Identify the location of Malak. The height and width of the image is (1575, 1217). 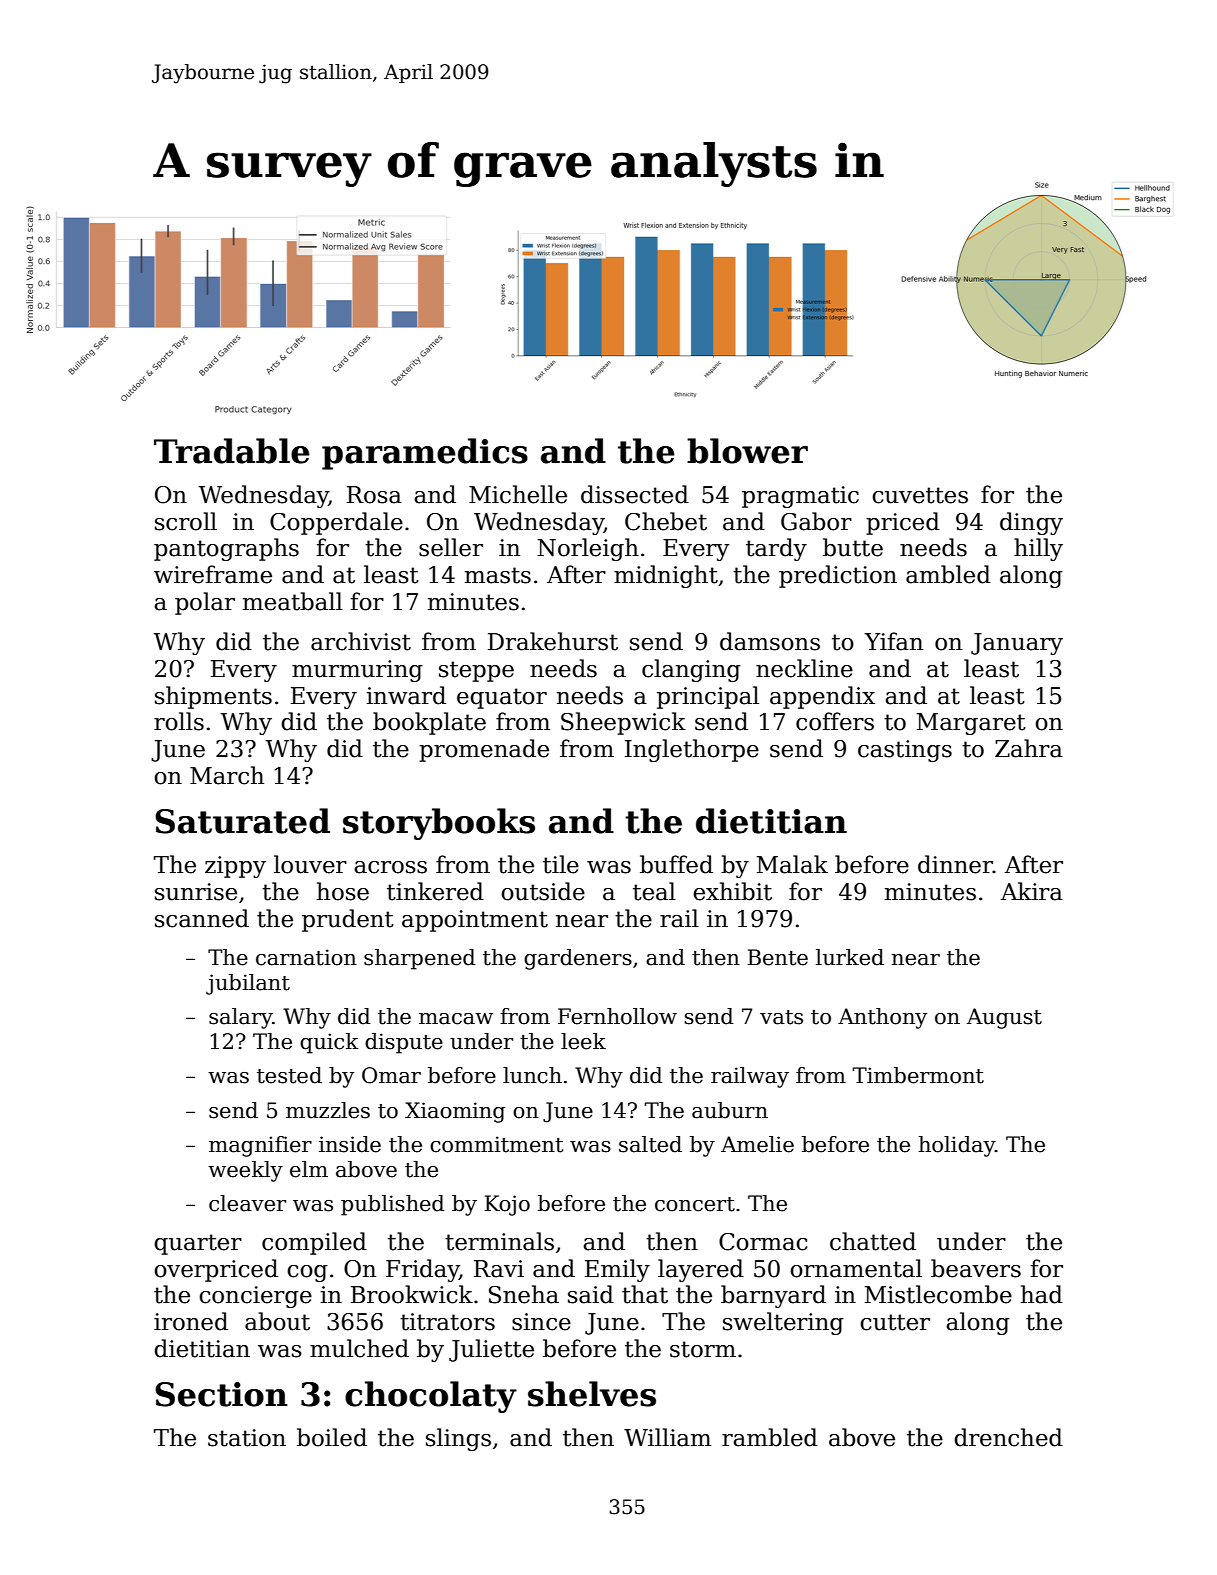
(792, 864).
